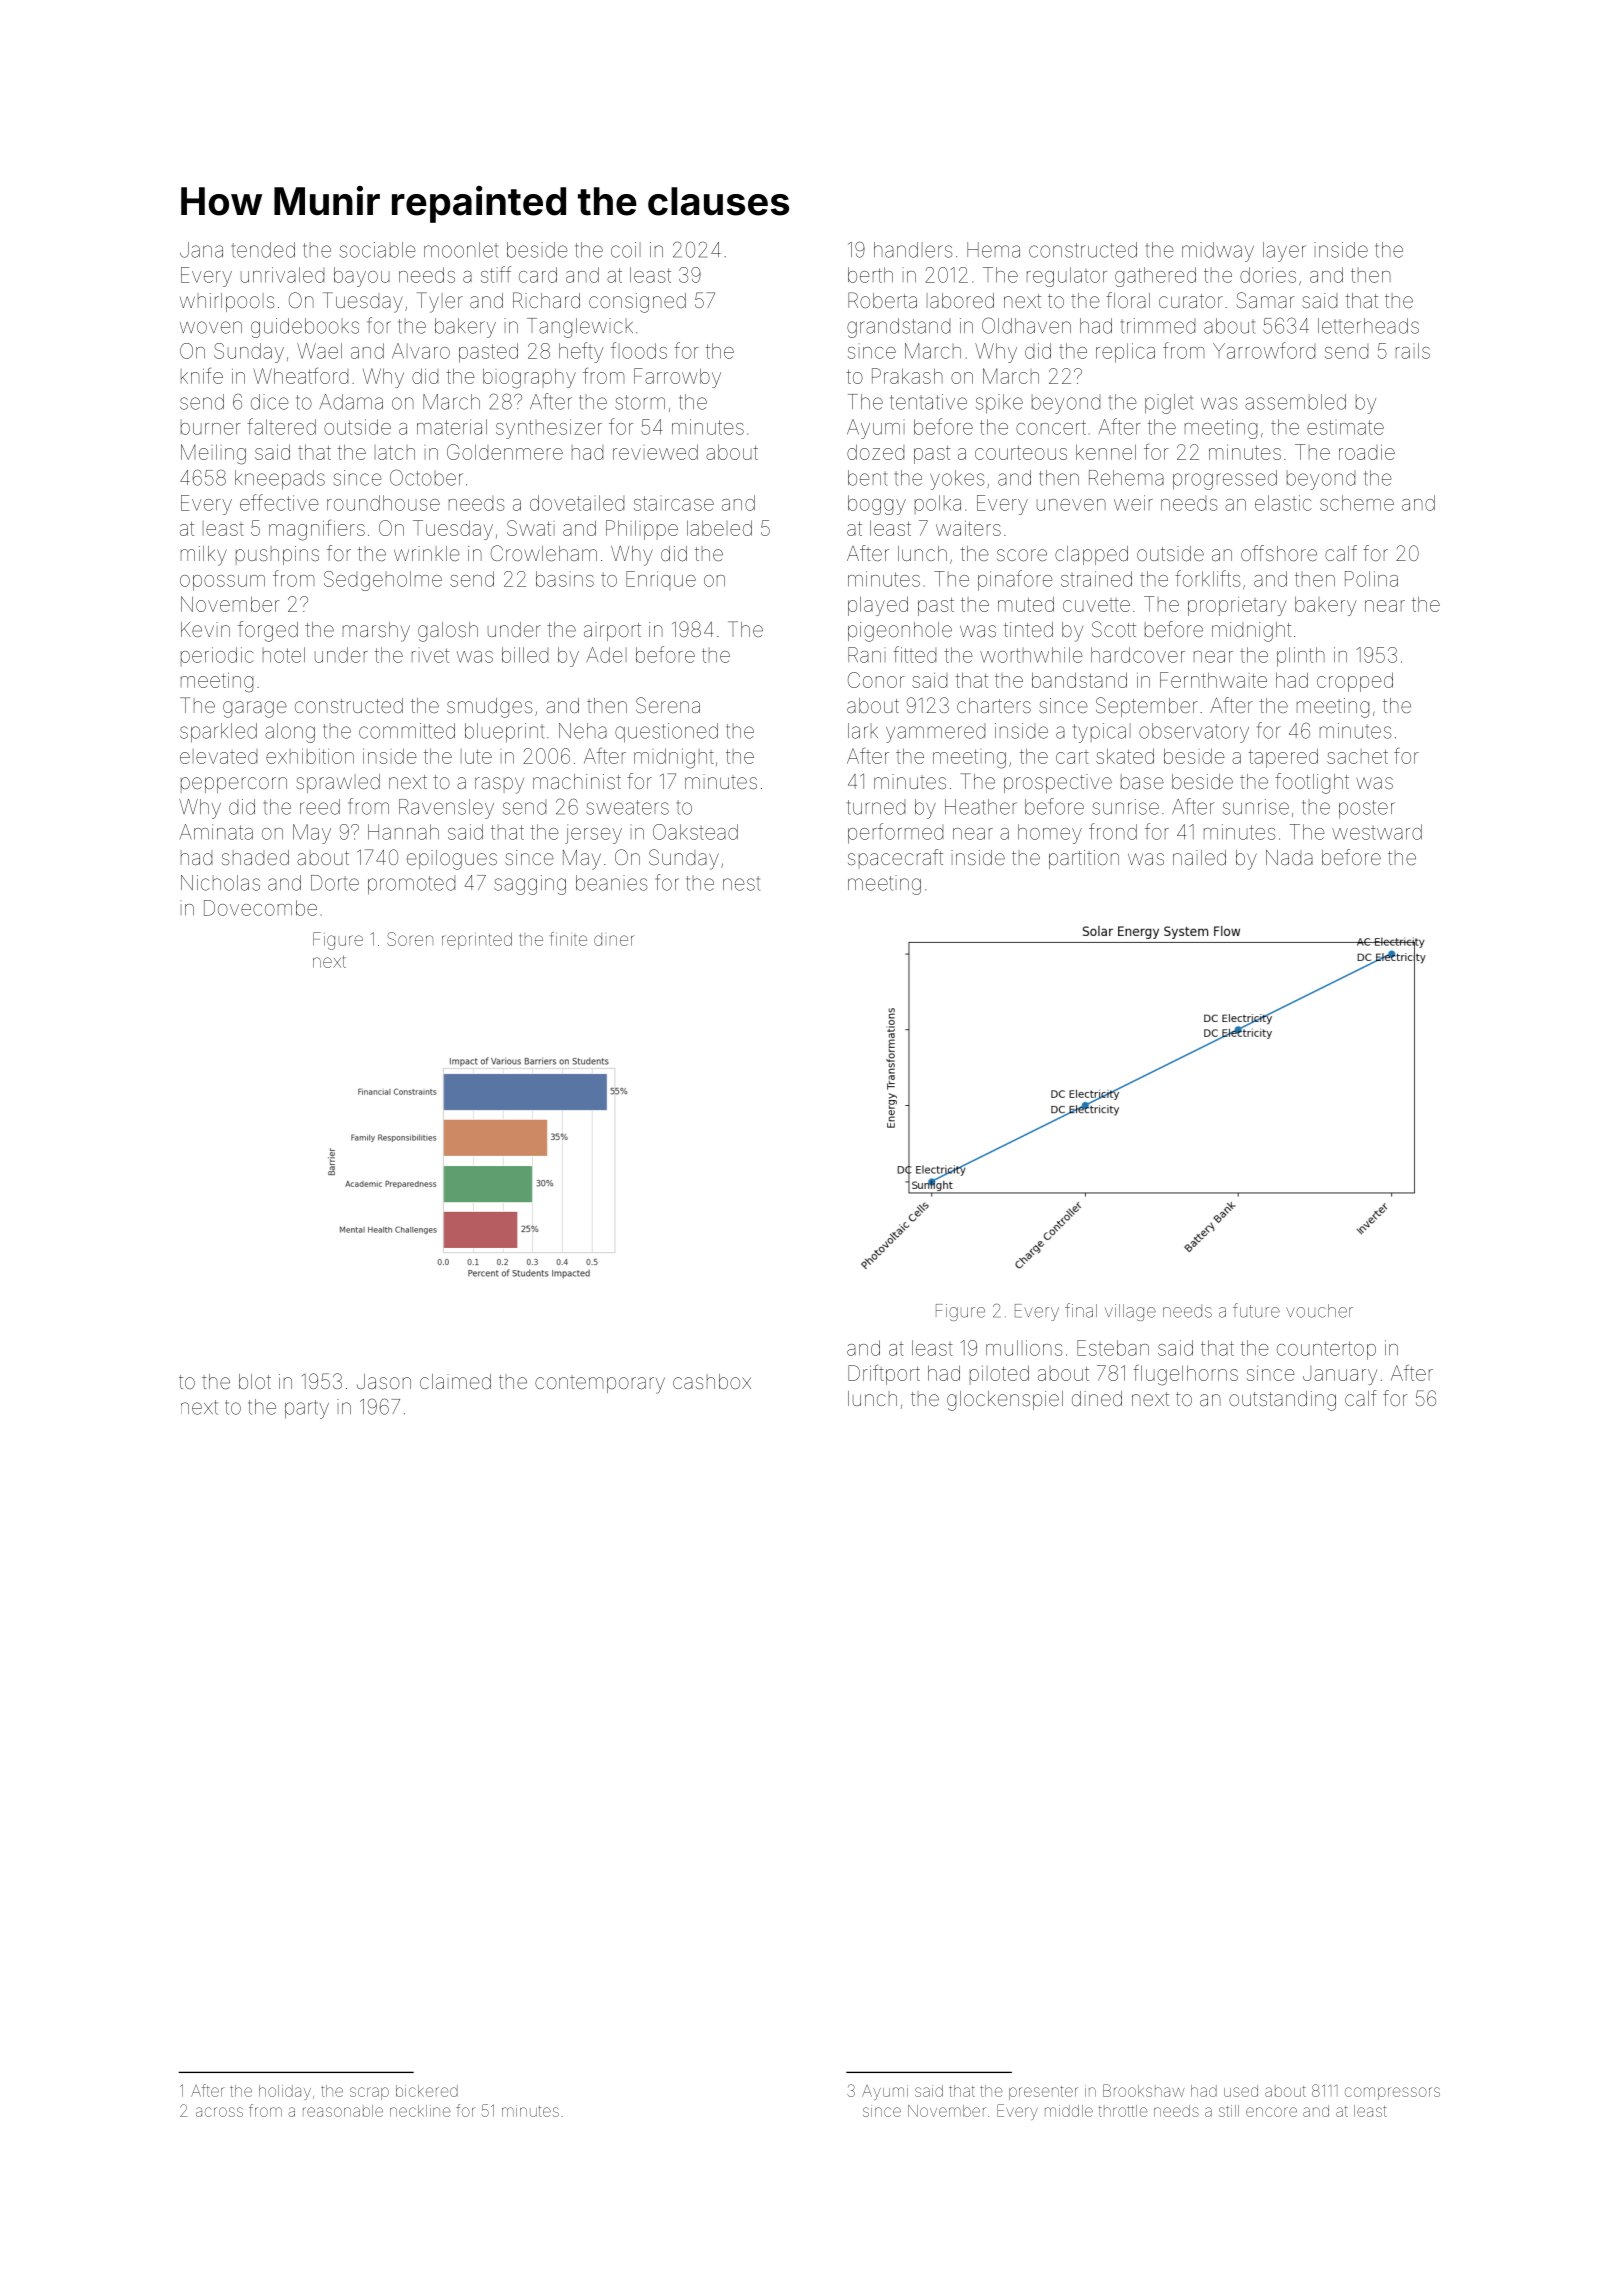 The height and width of the image is (2292, 1620). I want to click on Brookshaw, so click(1144, 2090).
